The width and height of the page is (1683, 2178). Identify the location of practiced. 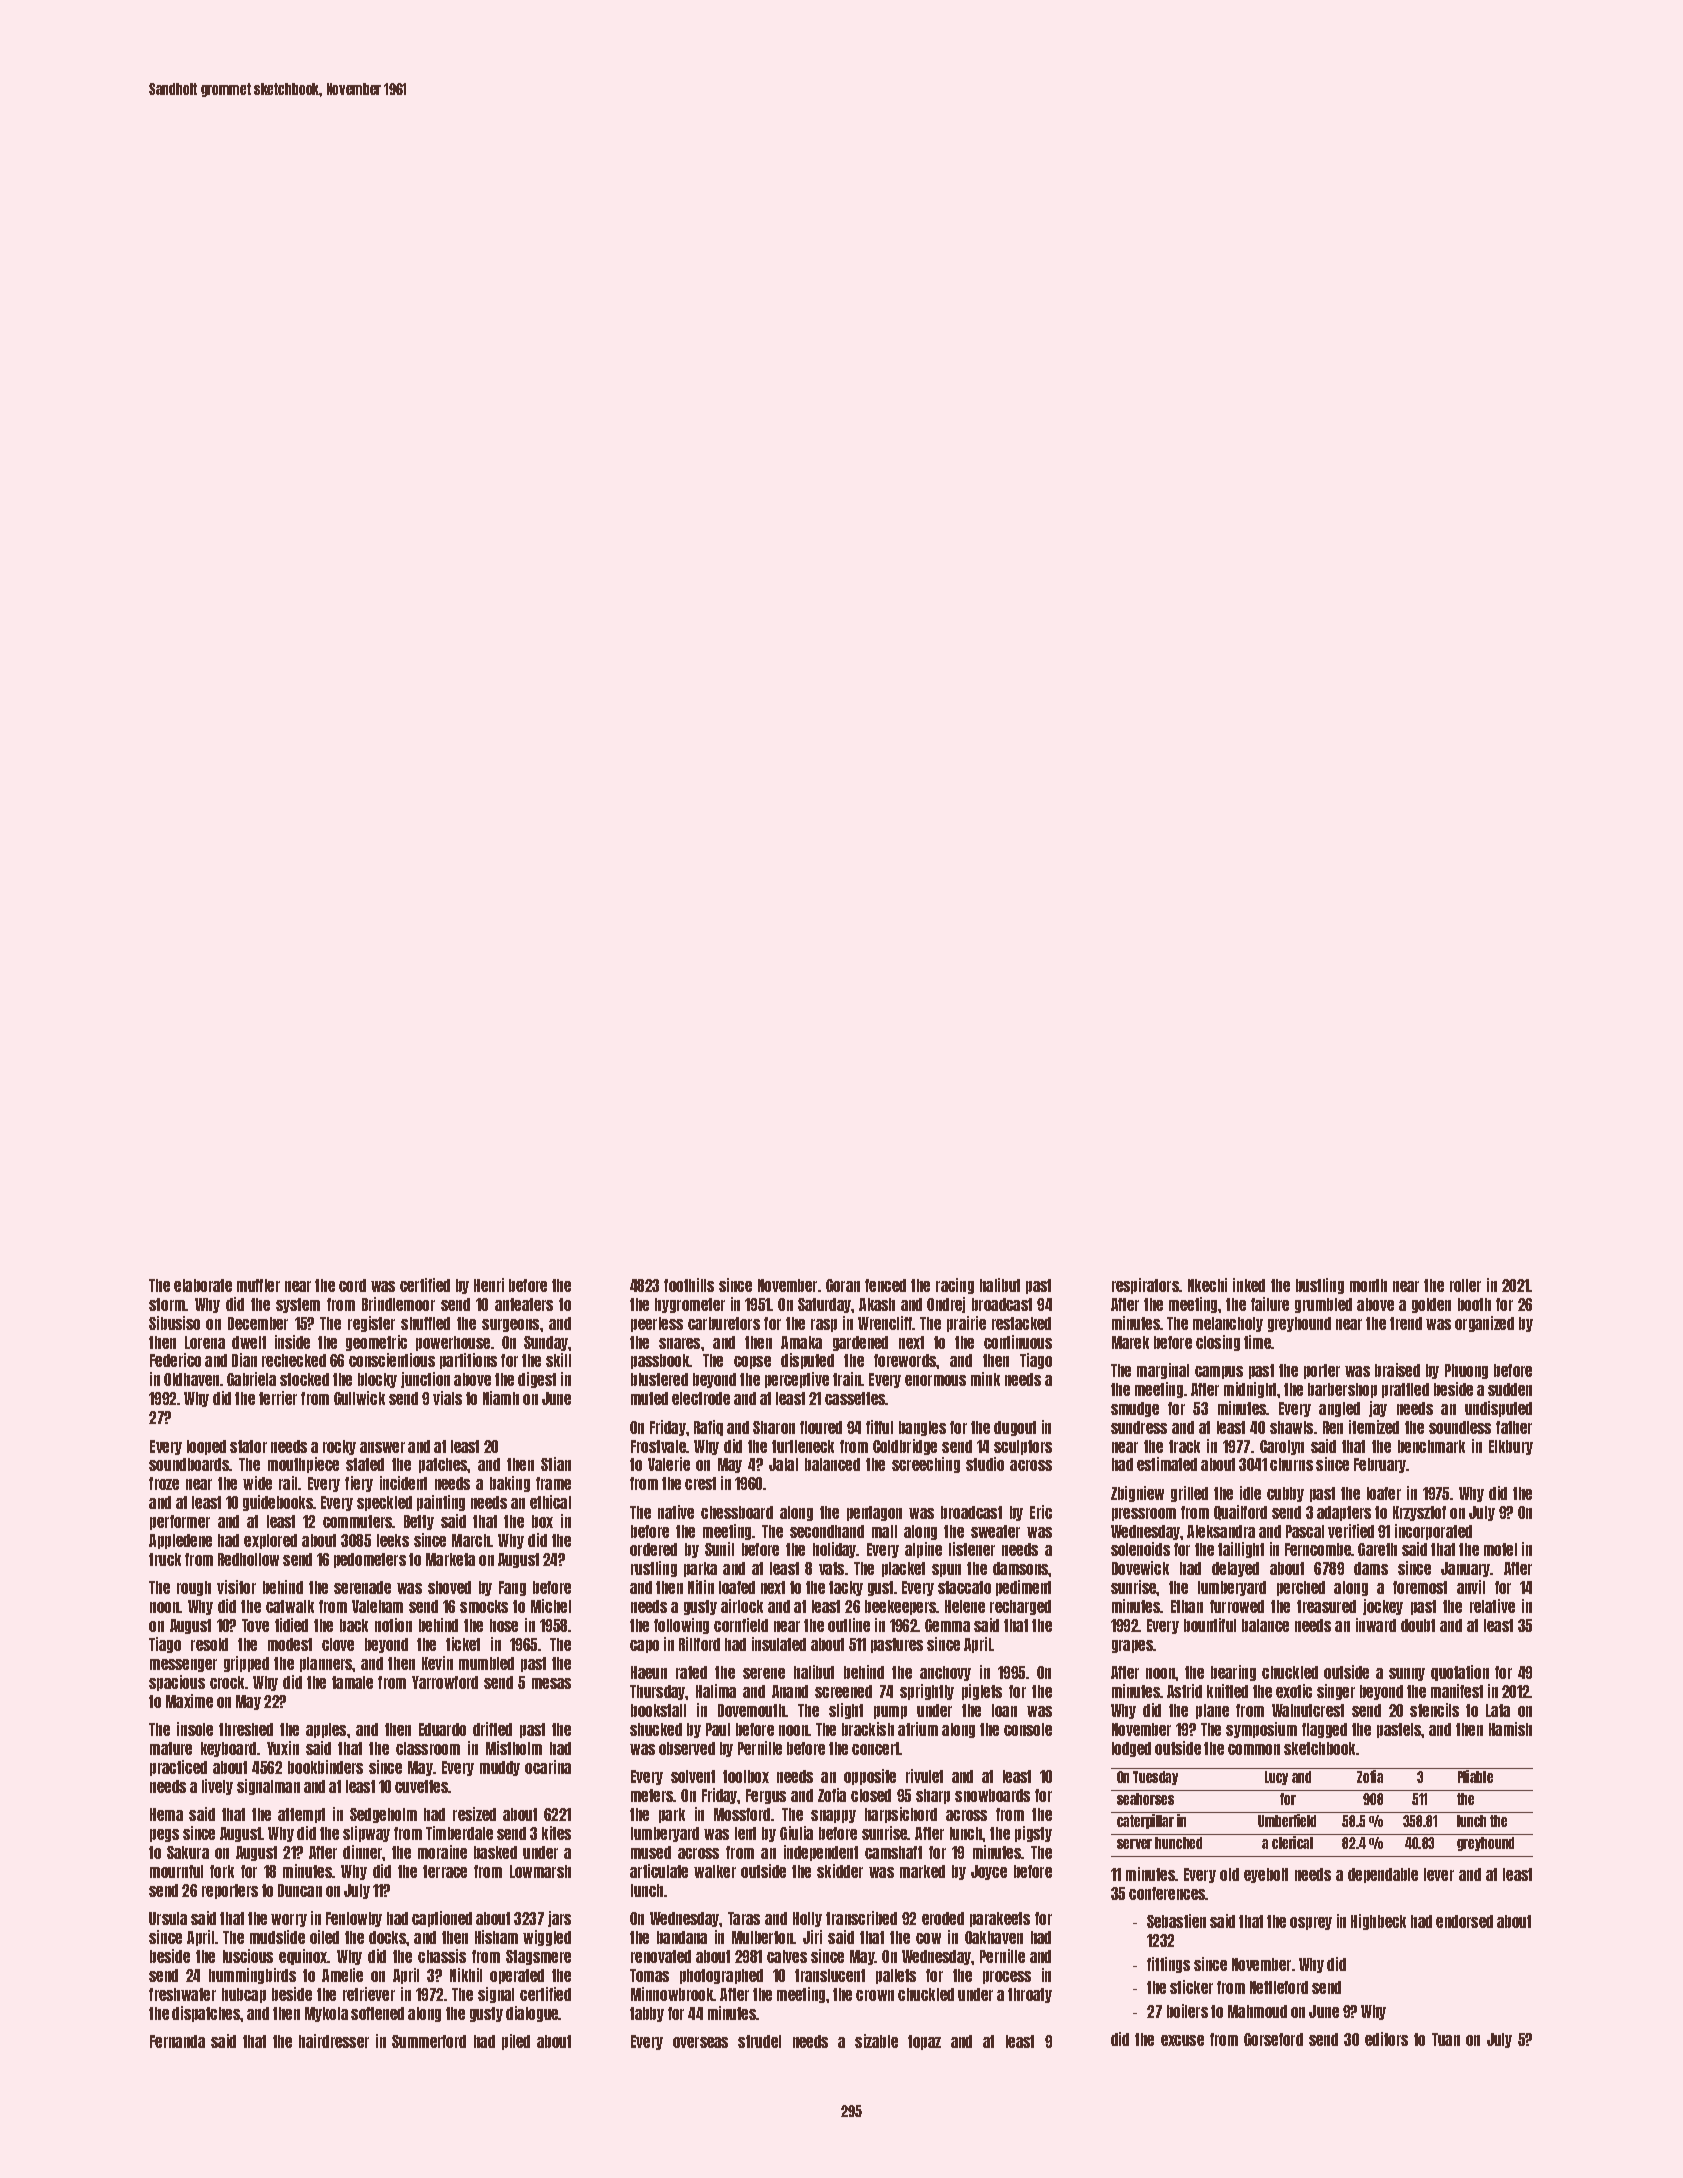
(178, 1768).
